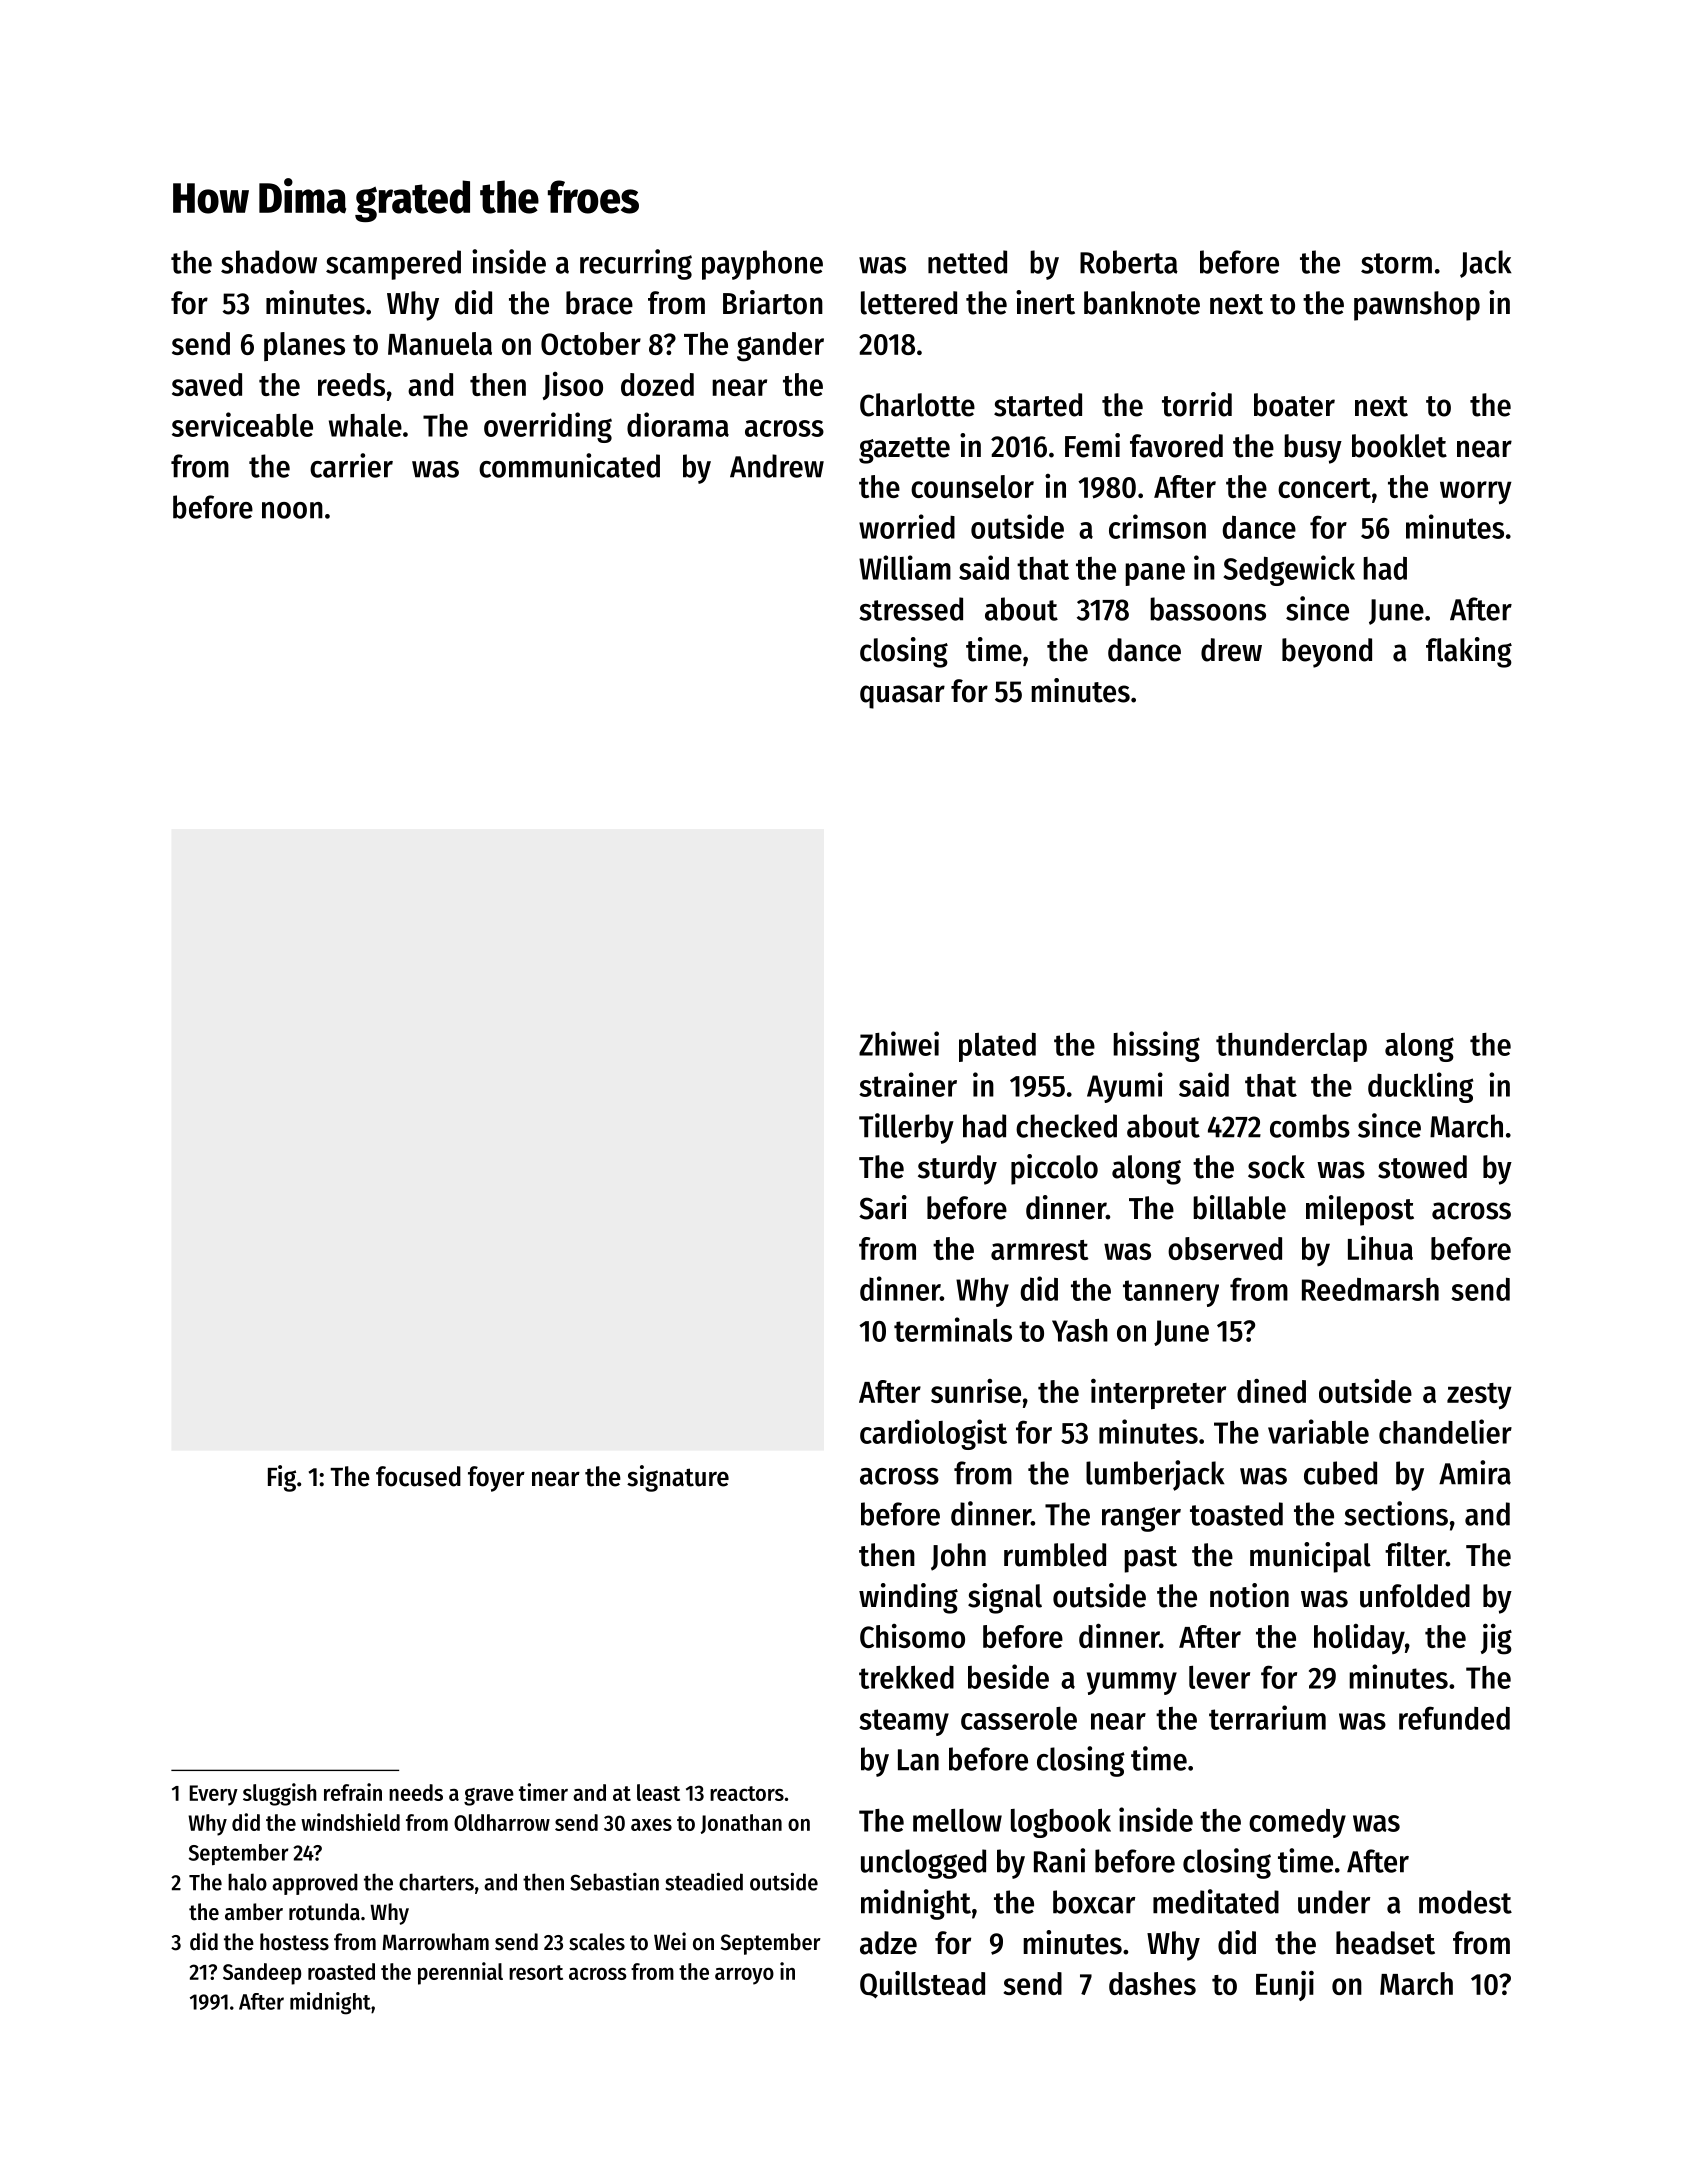 This page has height=2178, width=1683. Describe the element at coordinates (1156, 1046) in the page. I see `hissing` at that location.
